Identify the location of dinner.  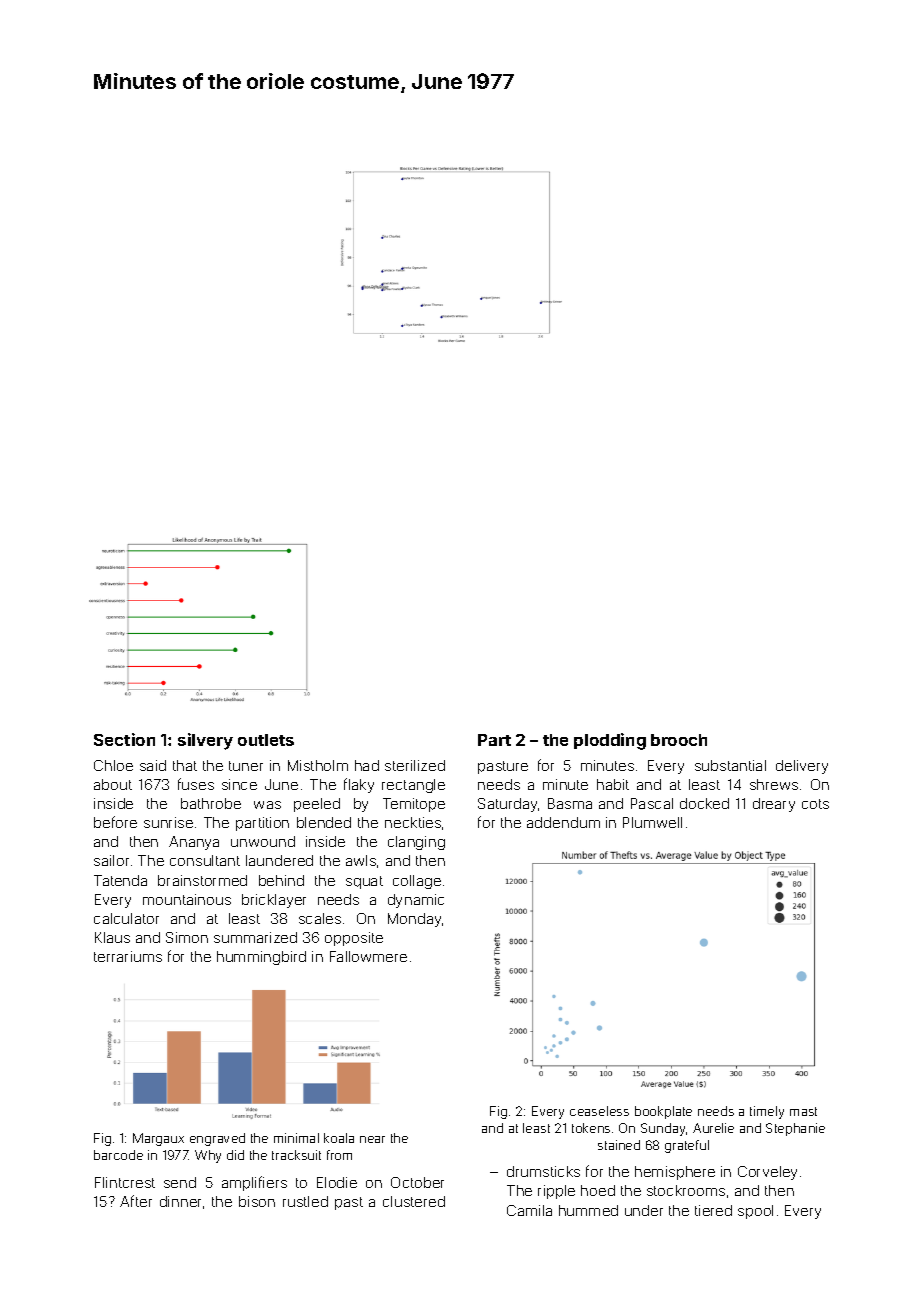
(180, 1201).
